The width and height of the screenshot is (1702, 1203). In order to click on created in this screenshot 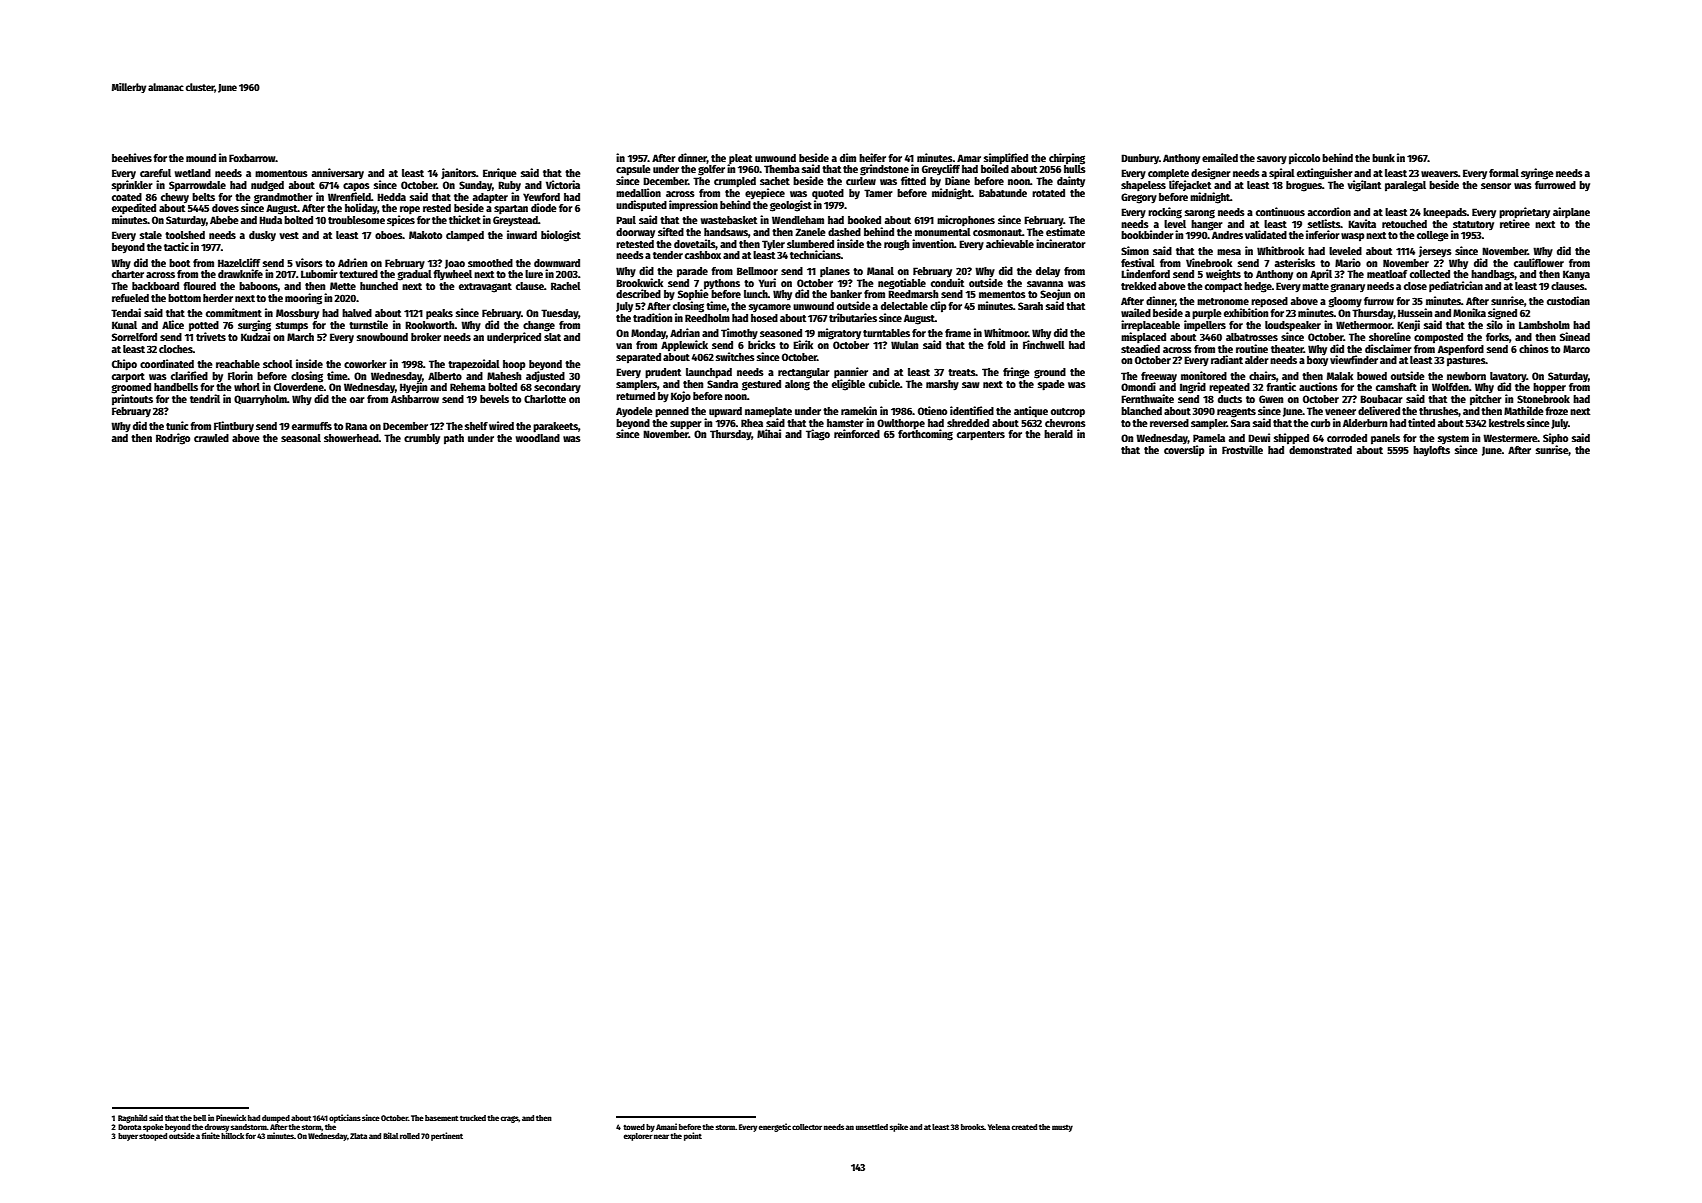, I will do `click(1024, 1127)`.
